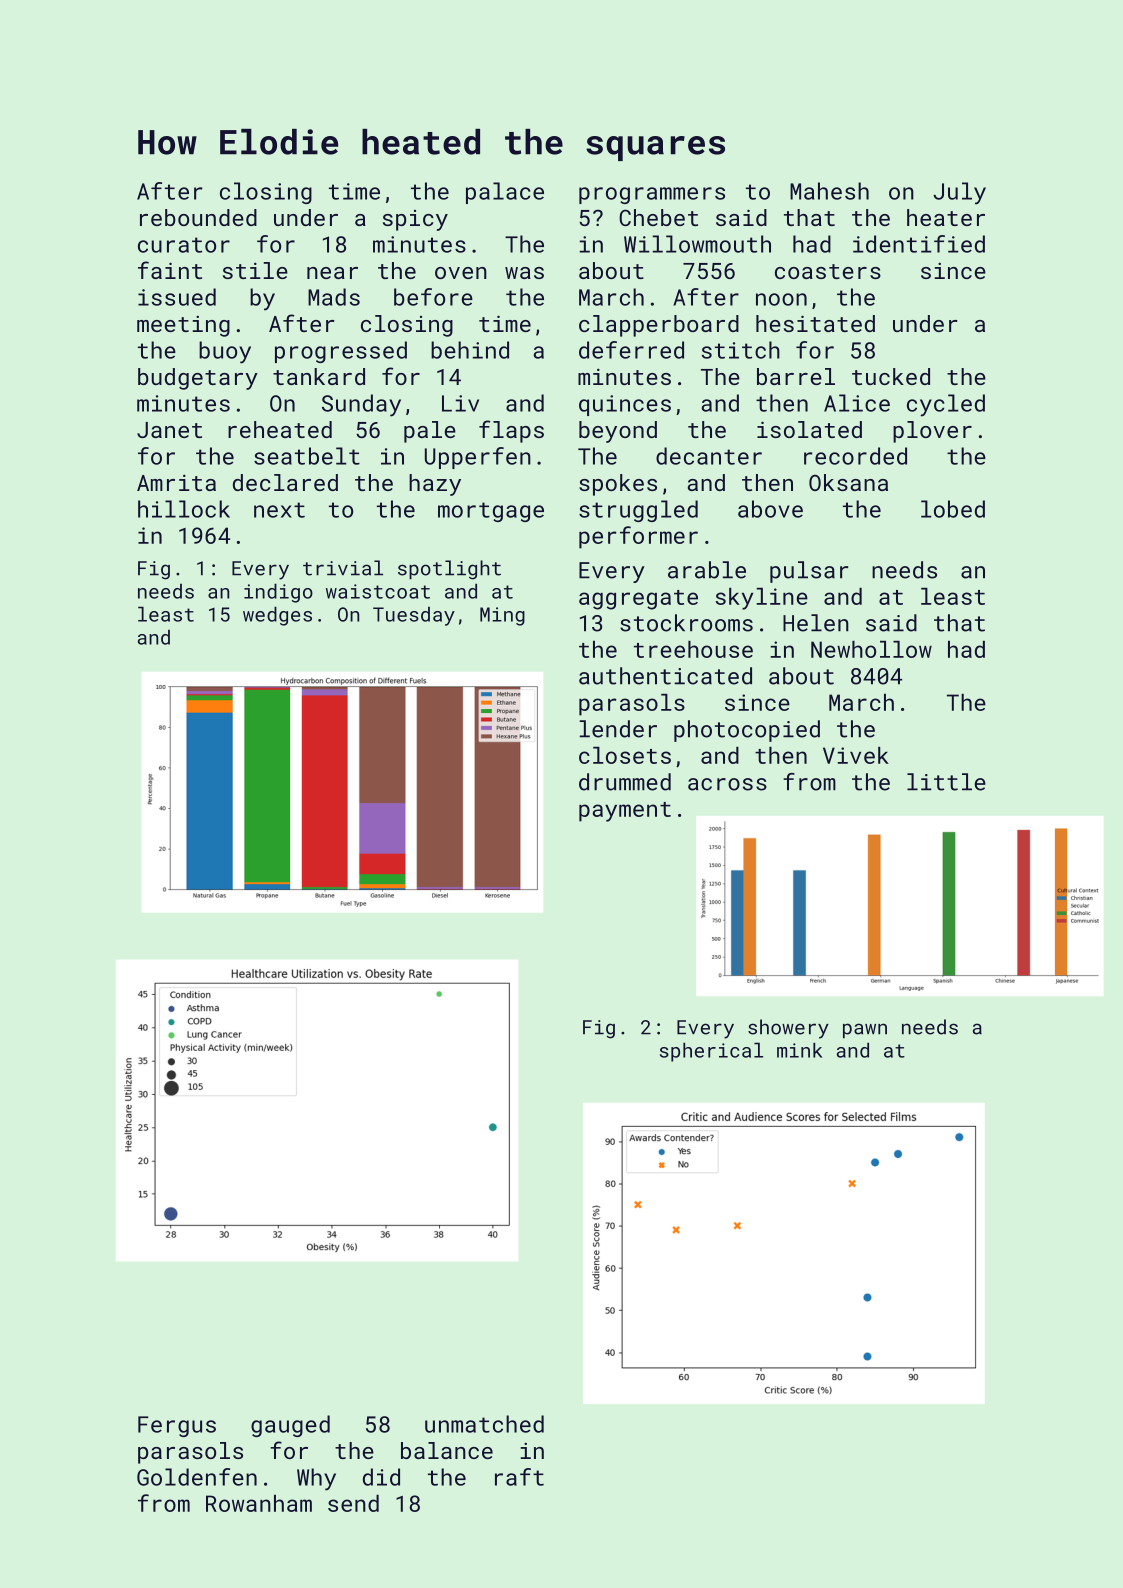 This image has width=1123, height=1588. I want to click on Upperfen, so click(478, 458).
